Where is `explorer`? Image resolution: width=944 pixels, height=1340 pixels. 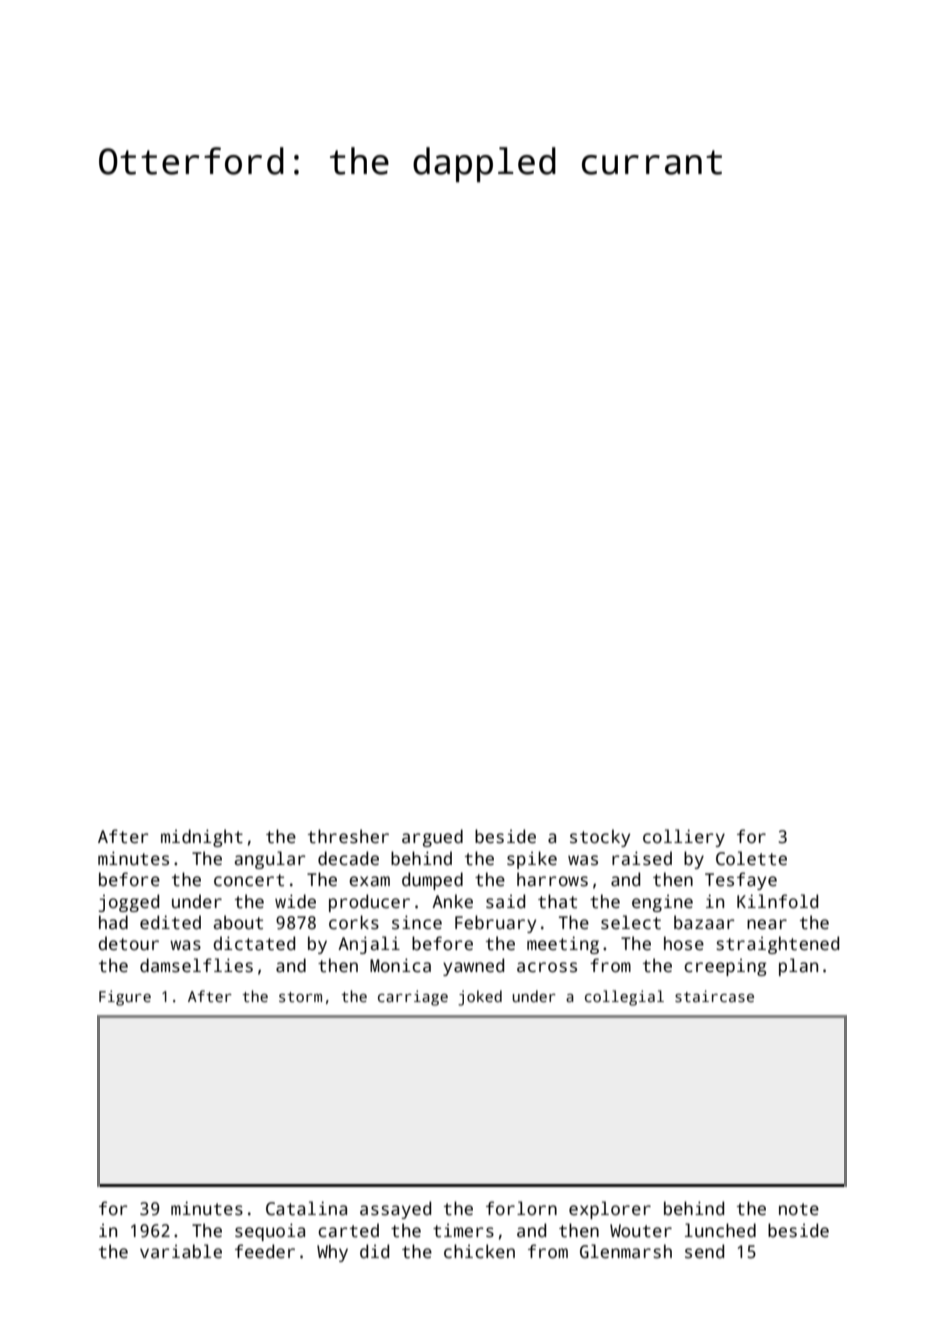
explorer is located at coordinates (610, 1210).
